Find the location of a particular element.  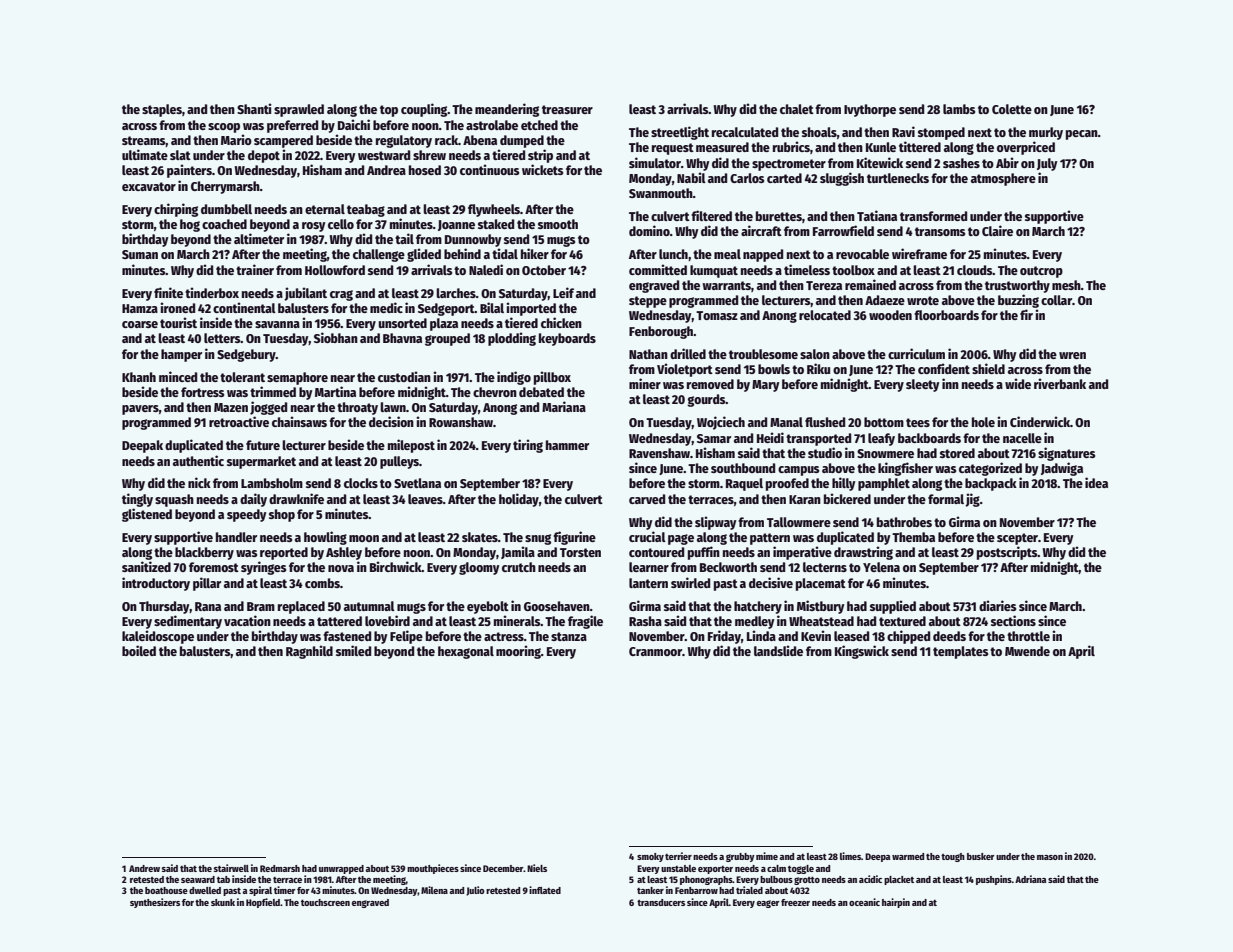

Andrew is located at coordinates (144, 868).
